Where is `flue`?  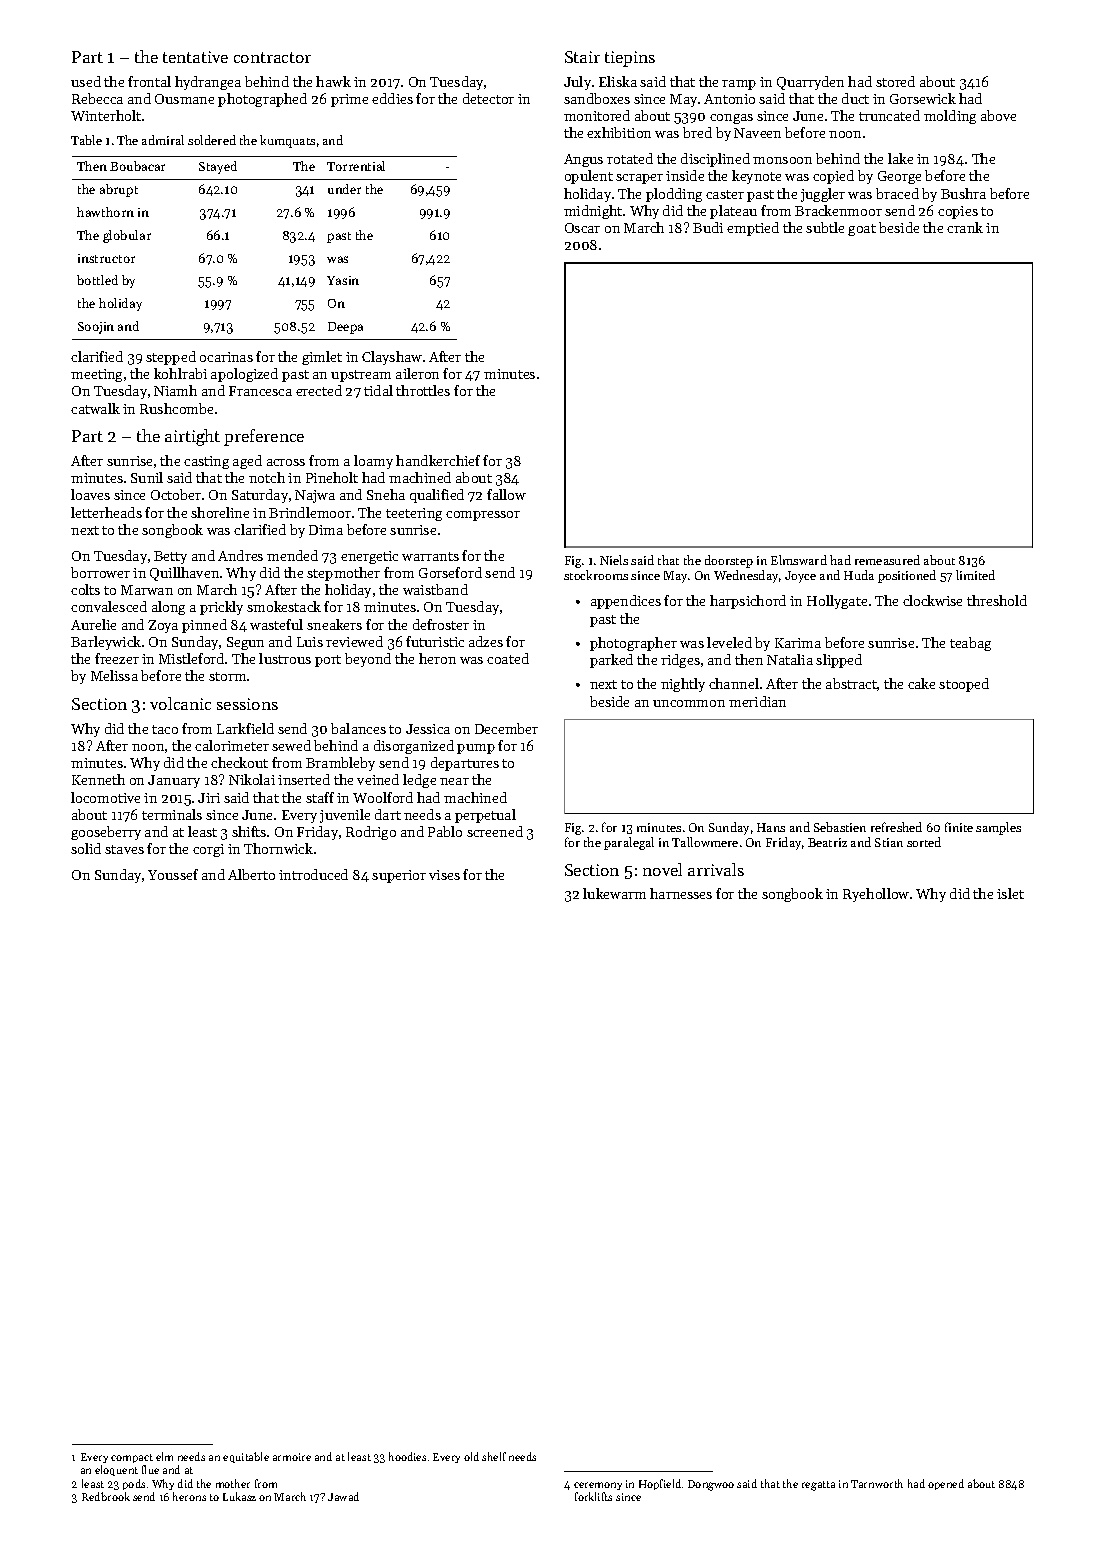
flue is located at coordinates (150, 1469).
